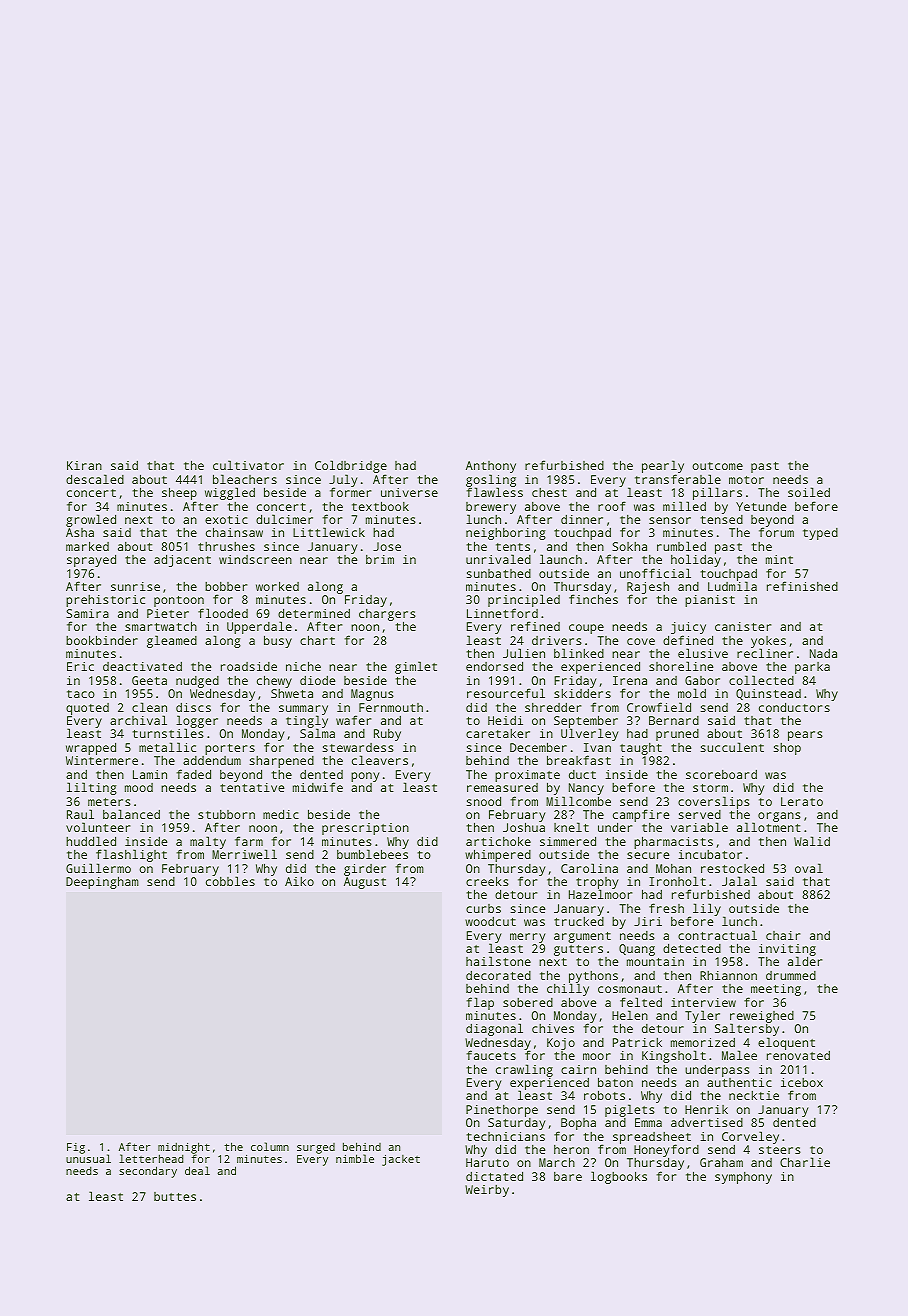 The image size is (908, 1316). Describe the element at coordinates (499, 573) in the document. I see `sunbathed` at that location.
